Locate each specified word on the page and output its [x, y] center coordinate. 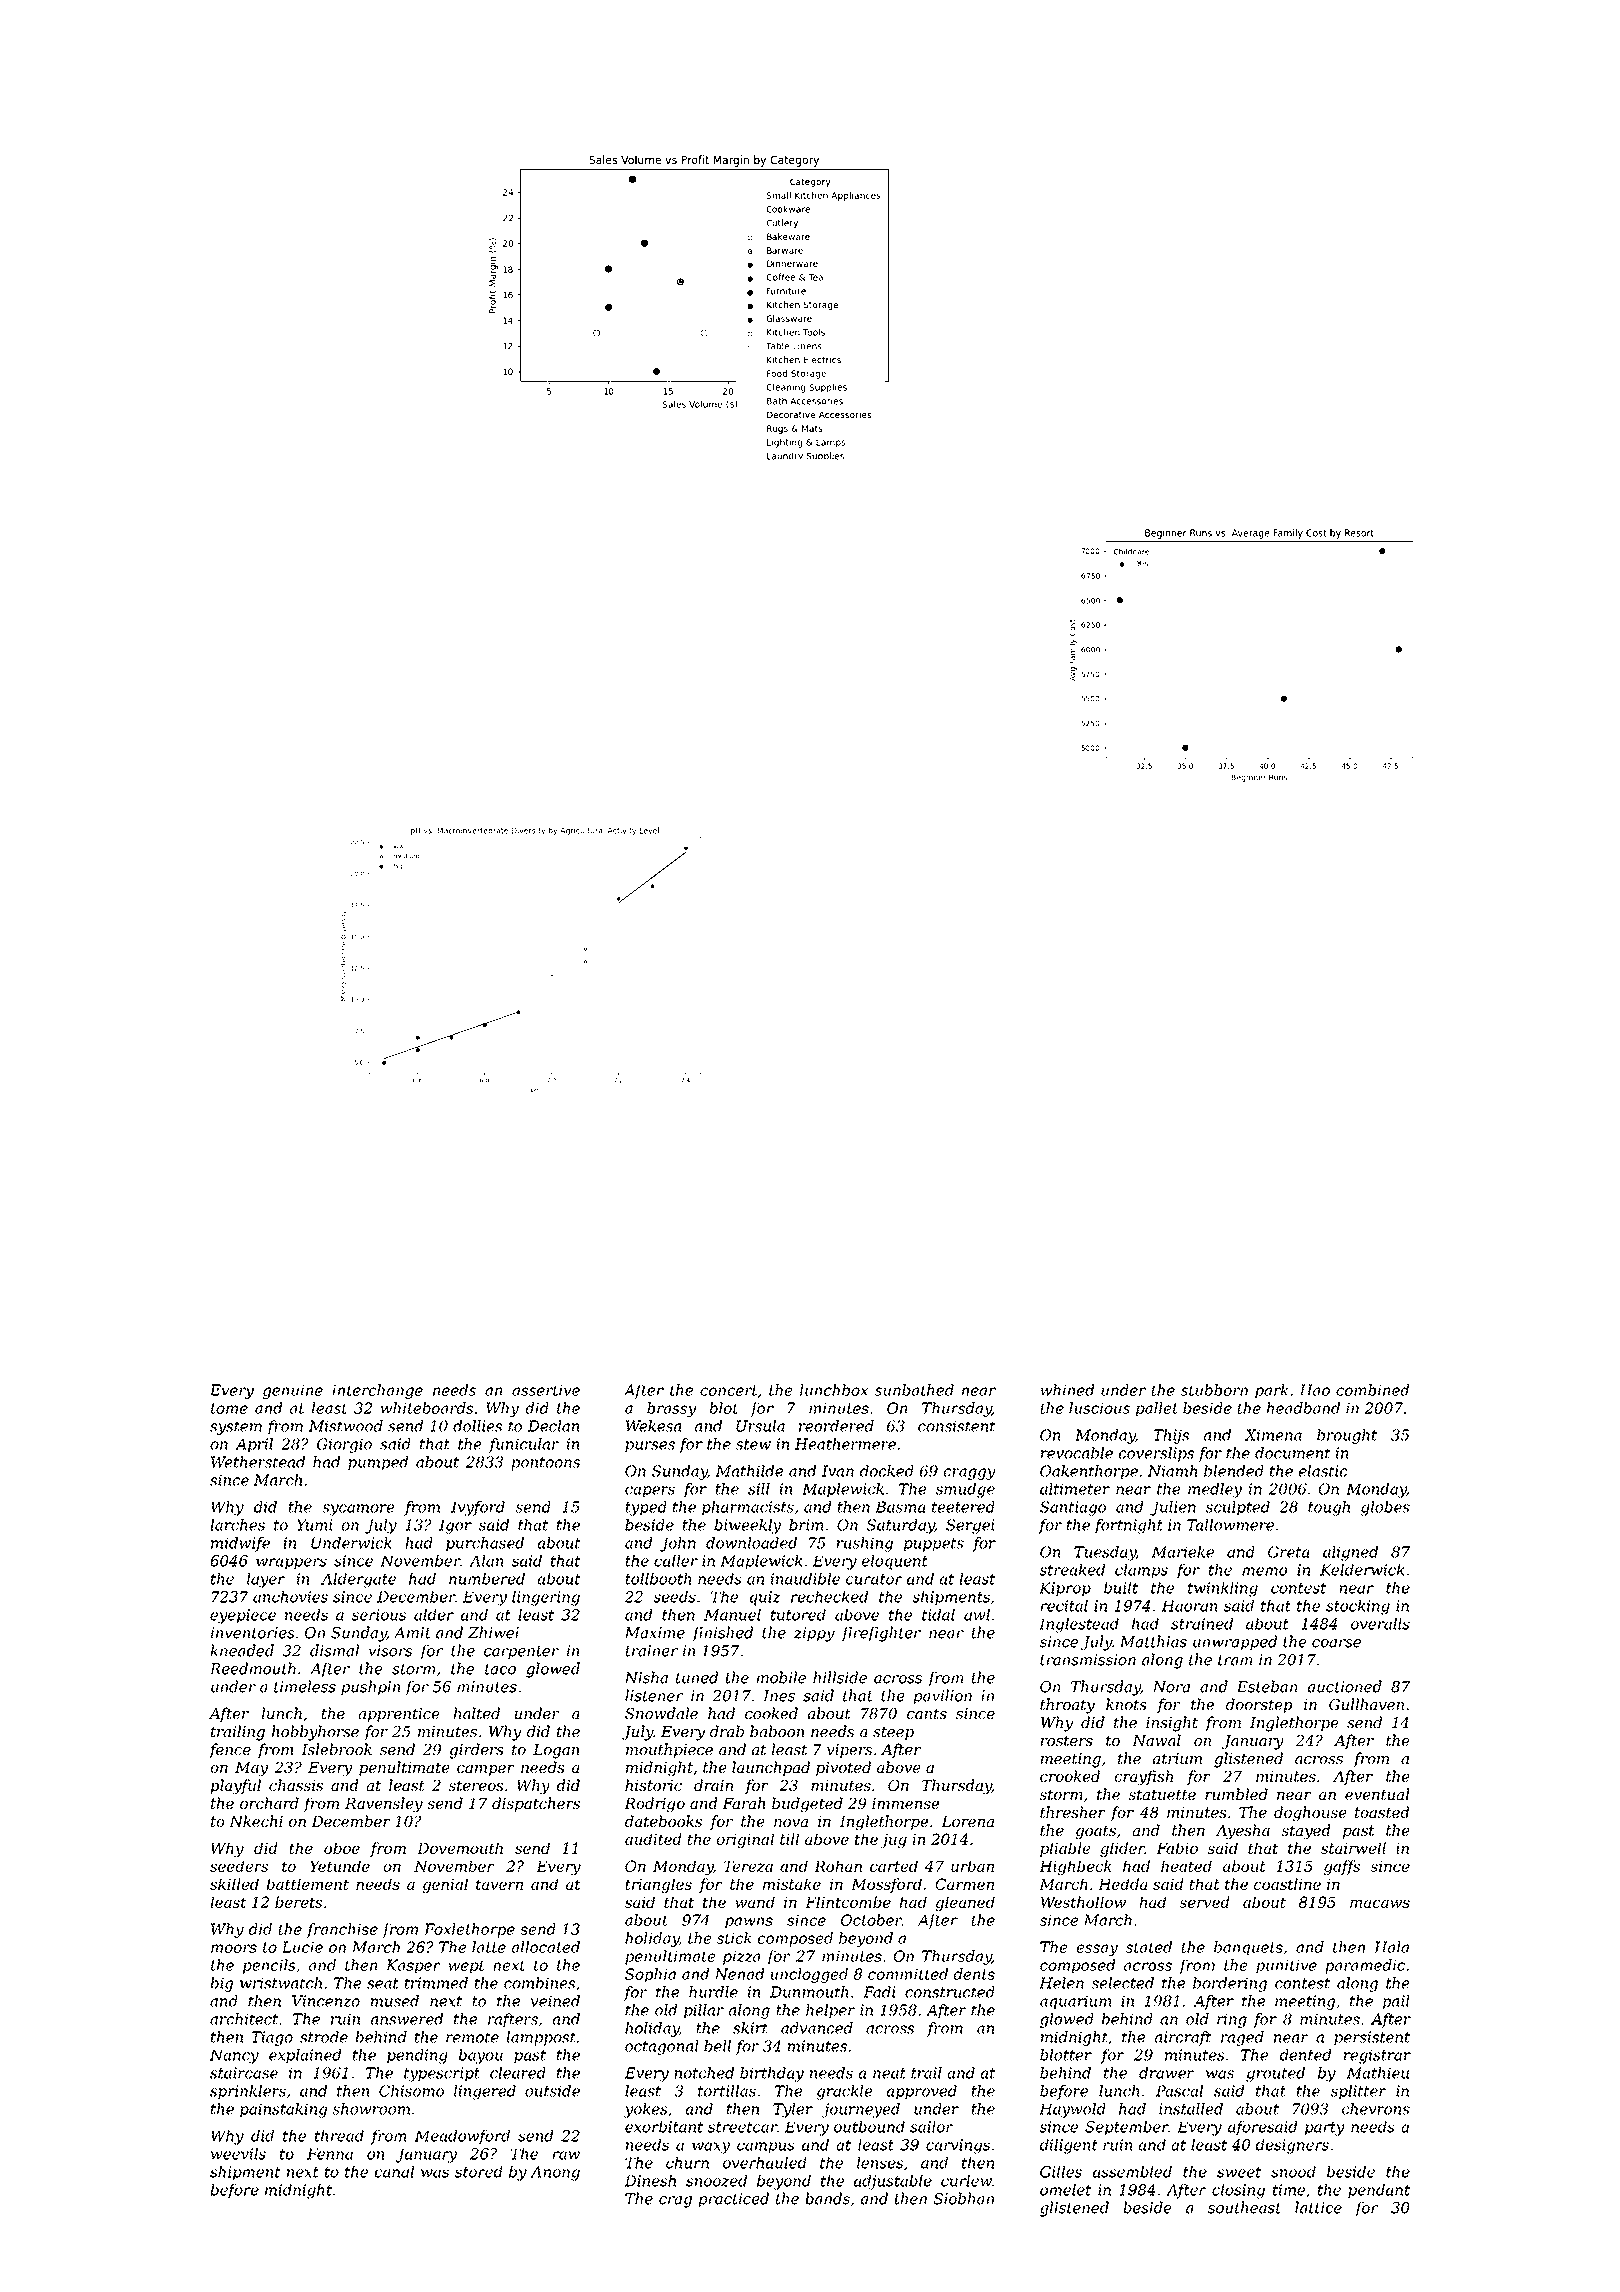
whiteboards [427, 1408]
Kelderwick [1362, 1570]
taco [500, 1669]
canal [394, 2172]
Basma [900, 1507]
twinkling [1223, 1589]
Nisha [646, 1677]
